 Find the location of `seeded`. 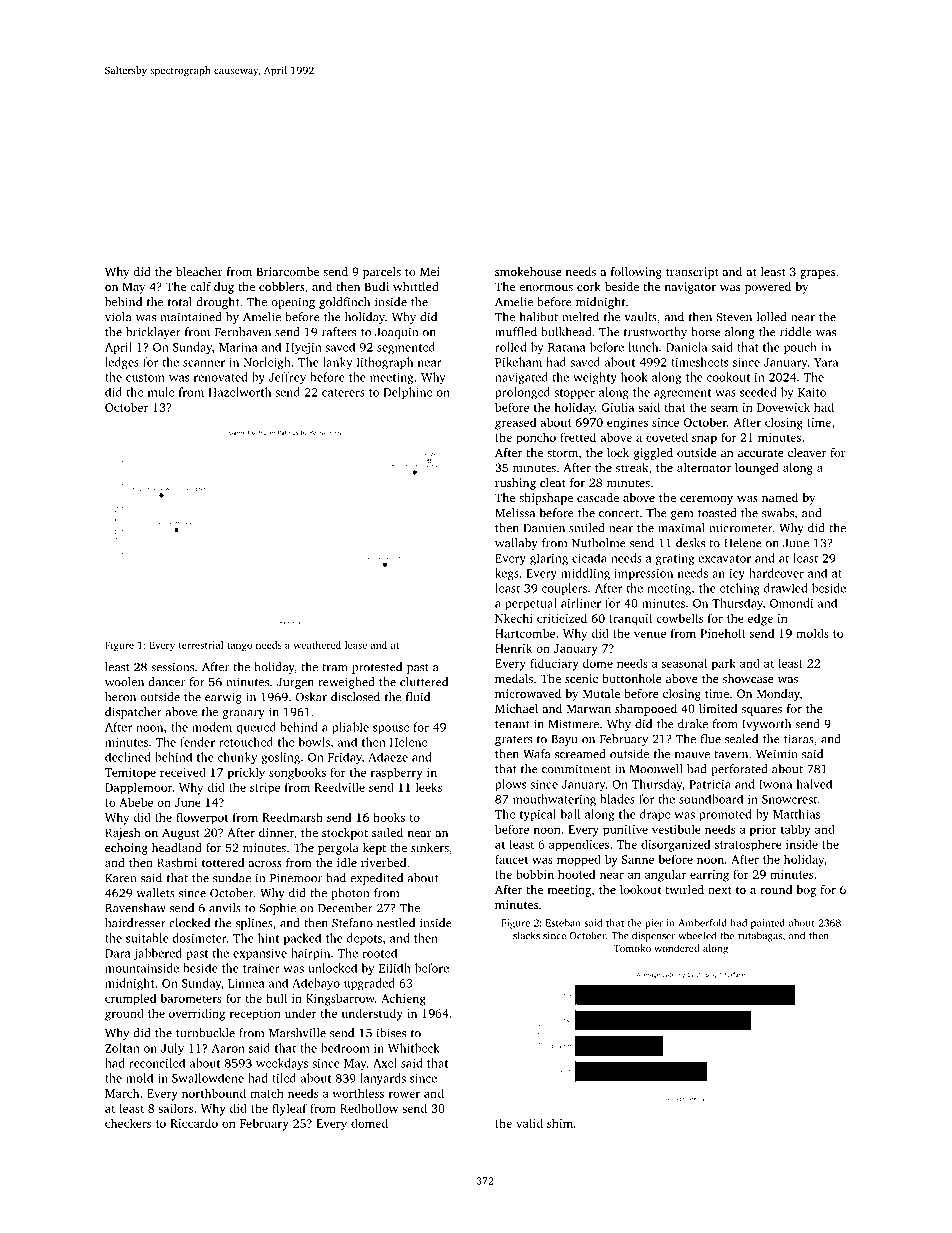

seeded is located at coordinates (758, 392).
